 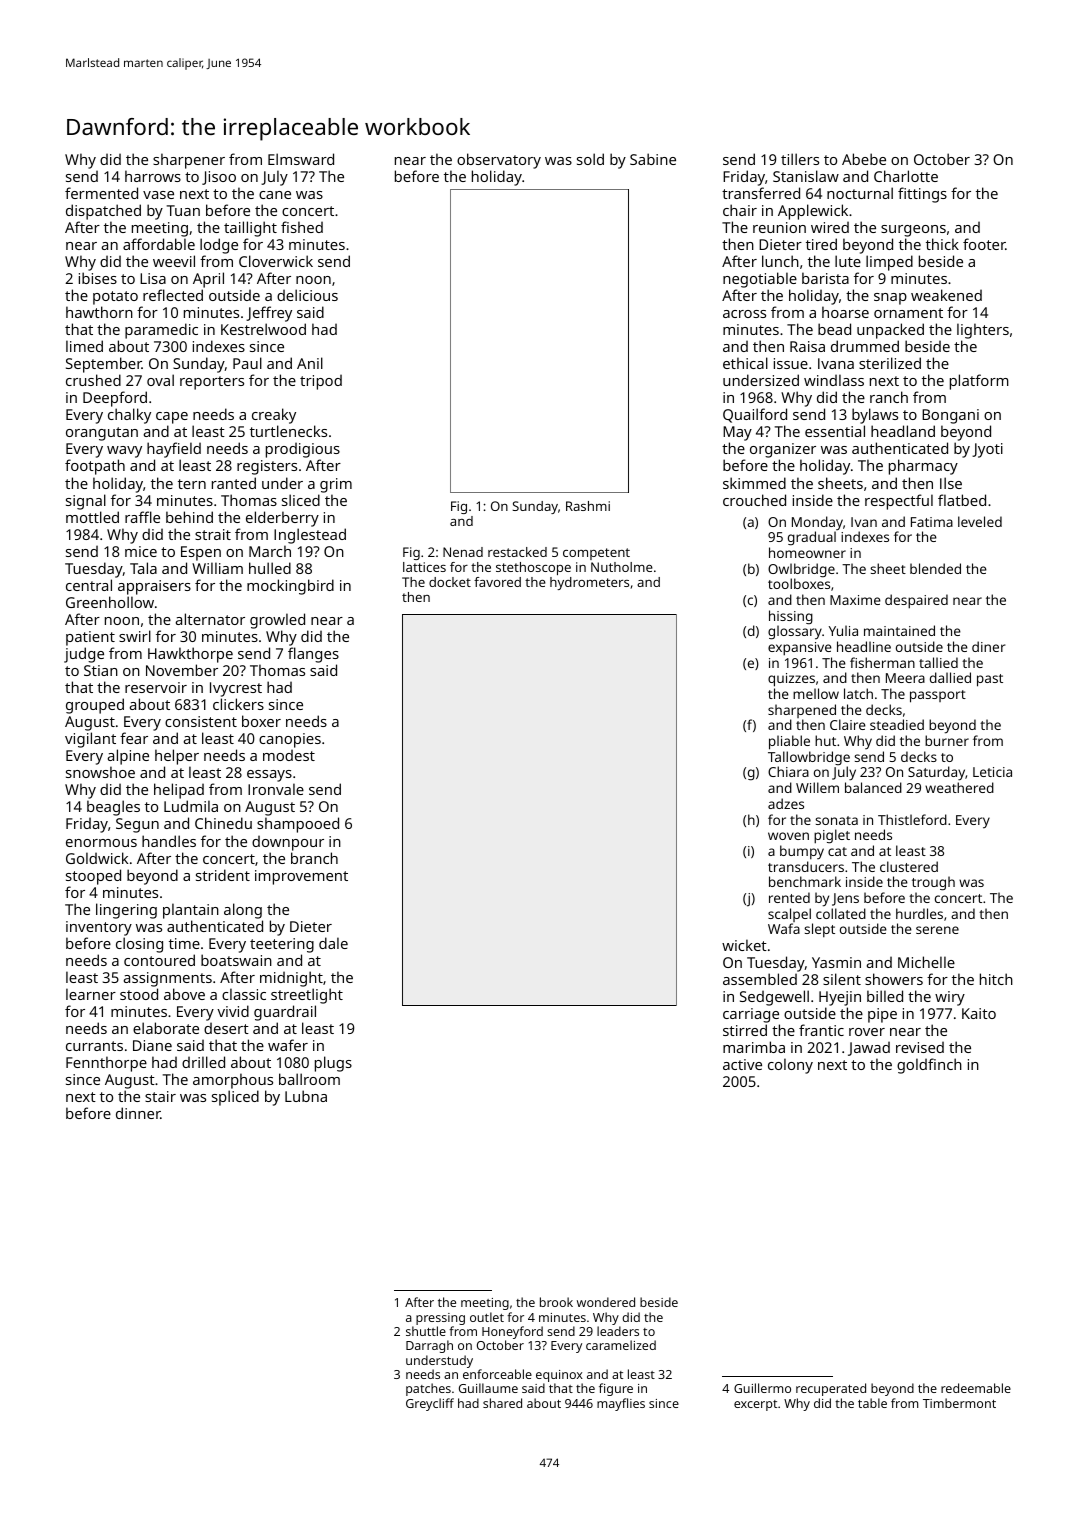 I want to click on hydrometers, so click(x=589, y=583).
